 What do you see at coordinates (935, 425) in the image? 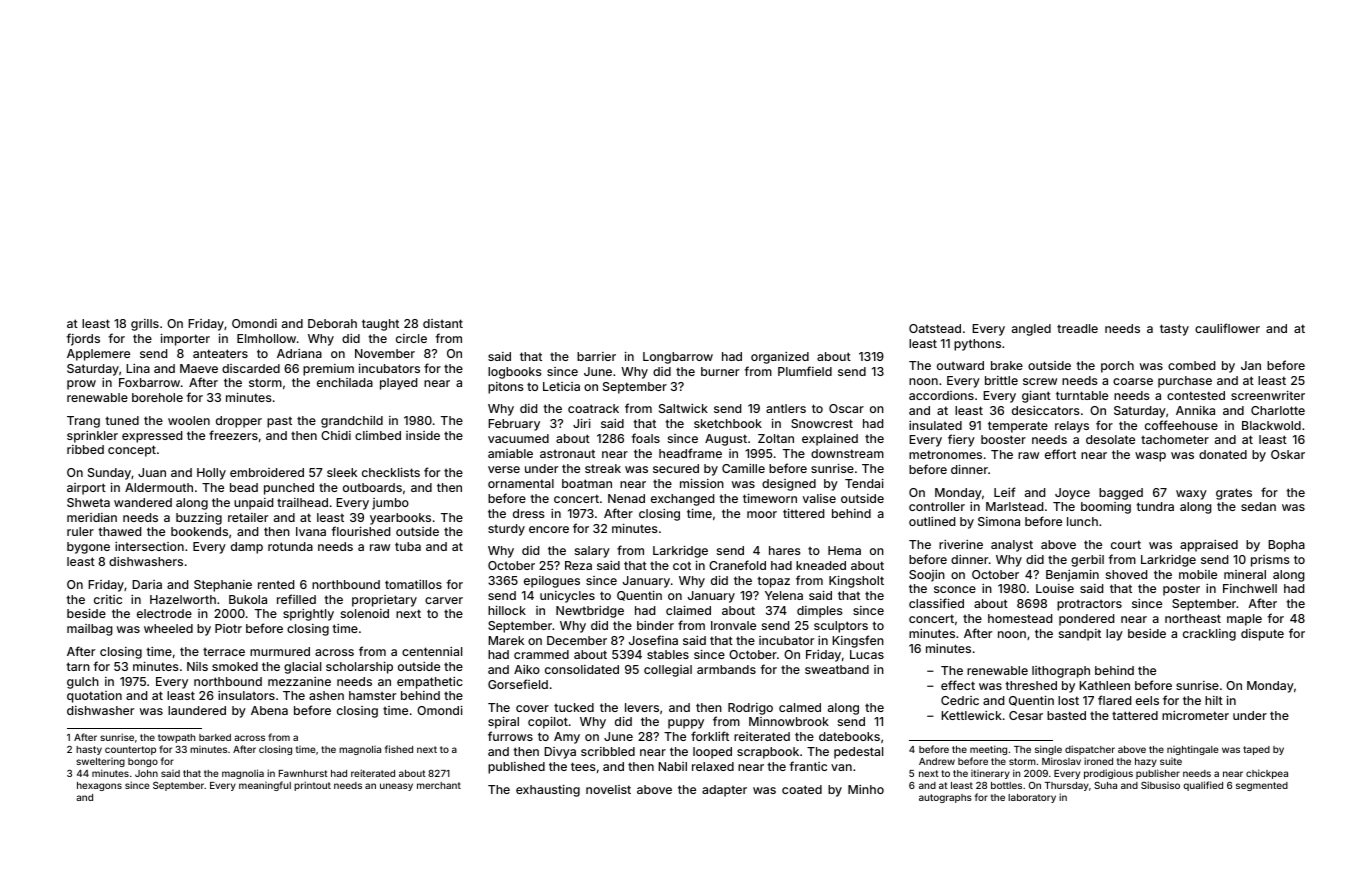
I see `insulated` at bounding box center [935, 425].
